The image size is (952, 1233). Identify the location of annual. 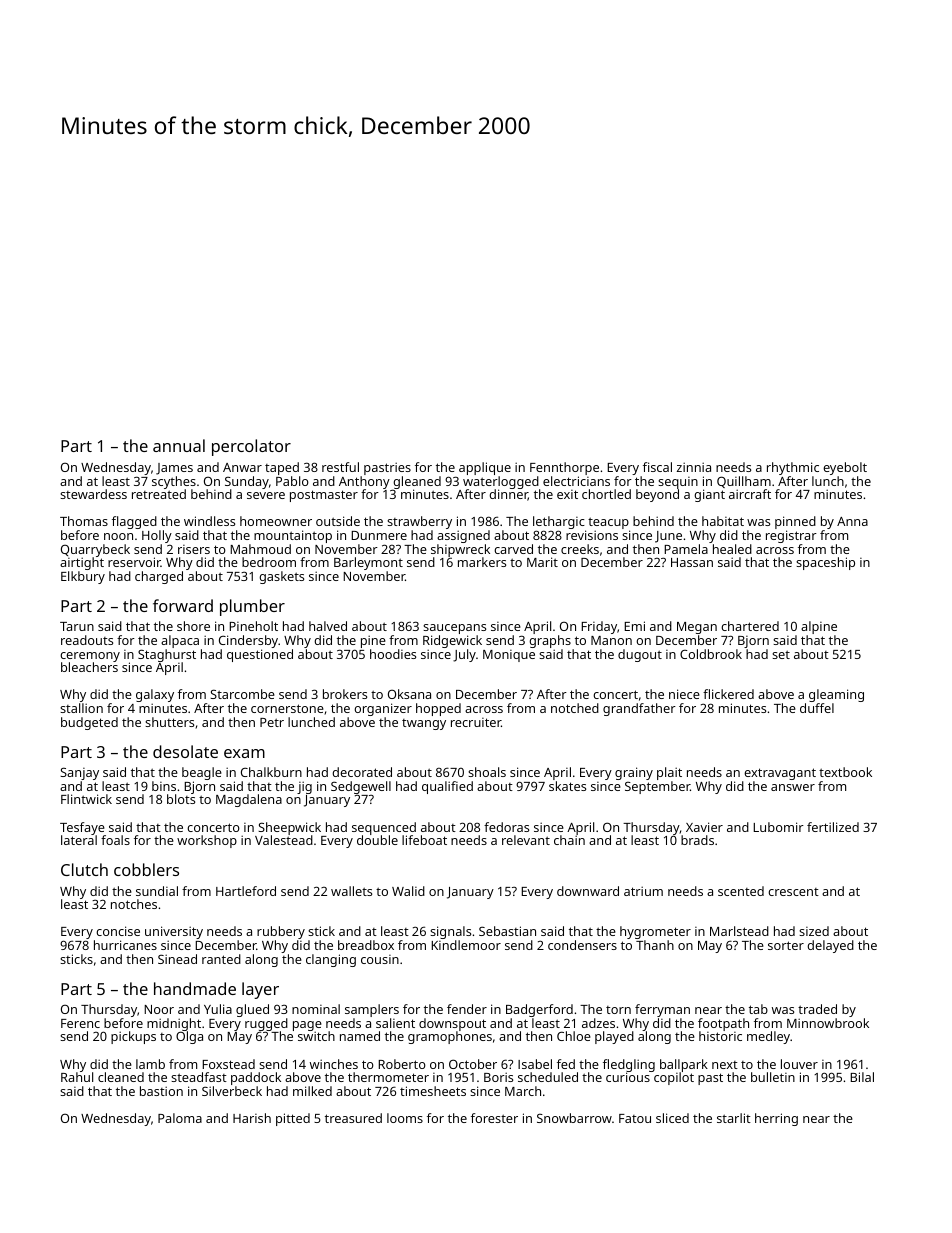
(179, 445).
